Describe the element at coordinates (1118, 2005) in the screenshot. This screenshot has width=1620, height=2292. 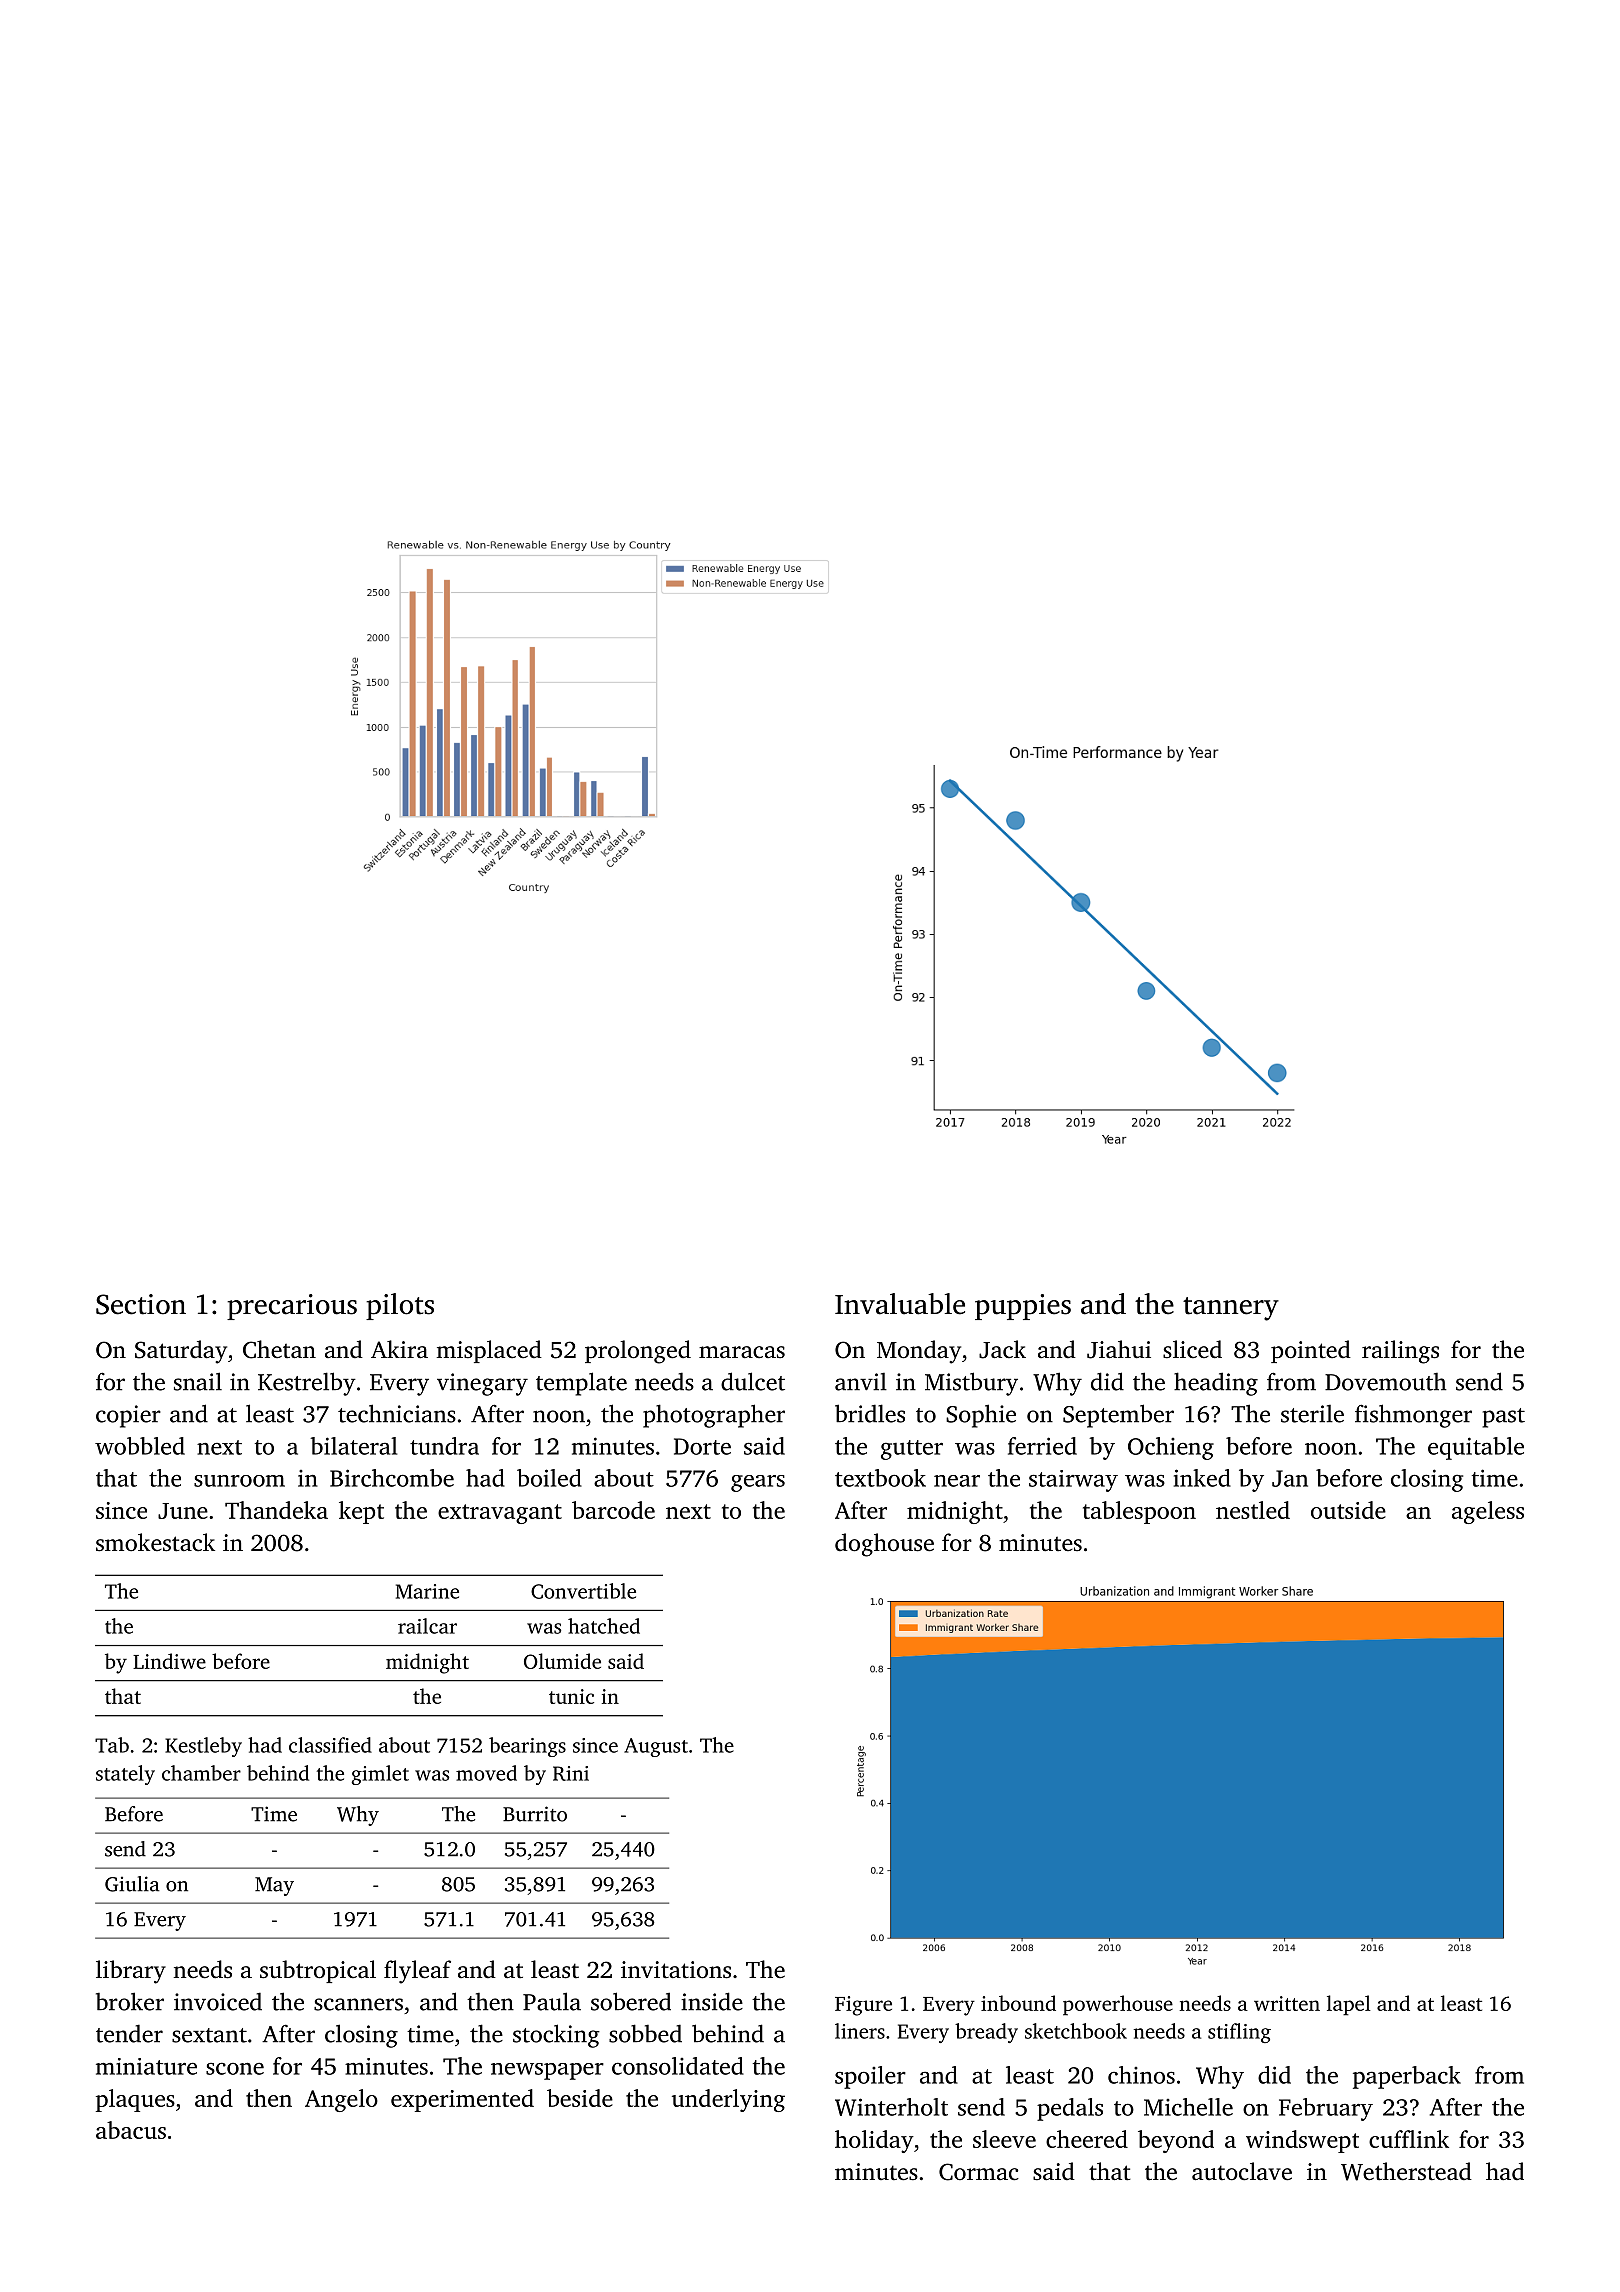
I see `powerhouse` at that location.
